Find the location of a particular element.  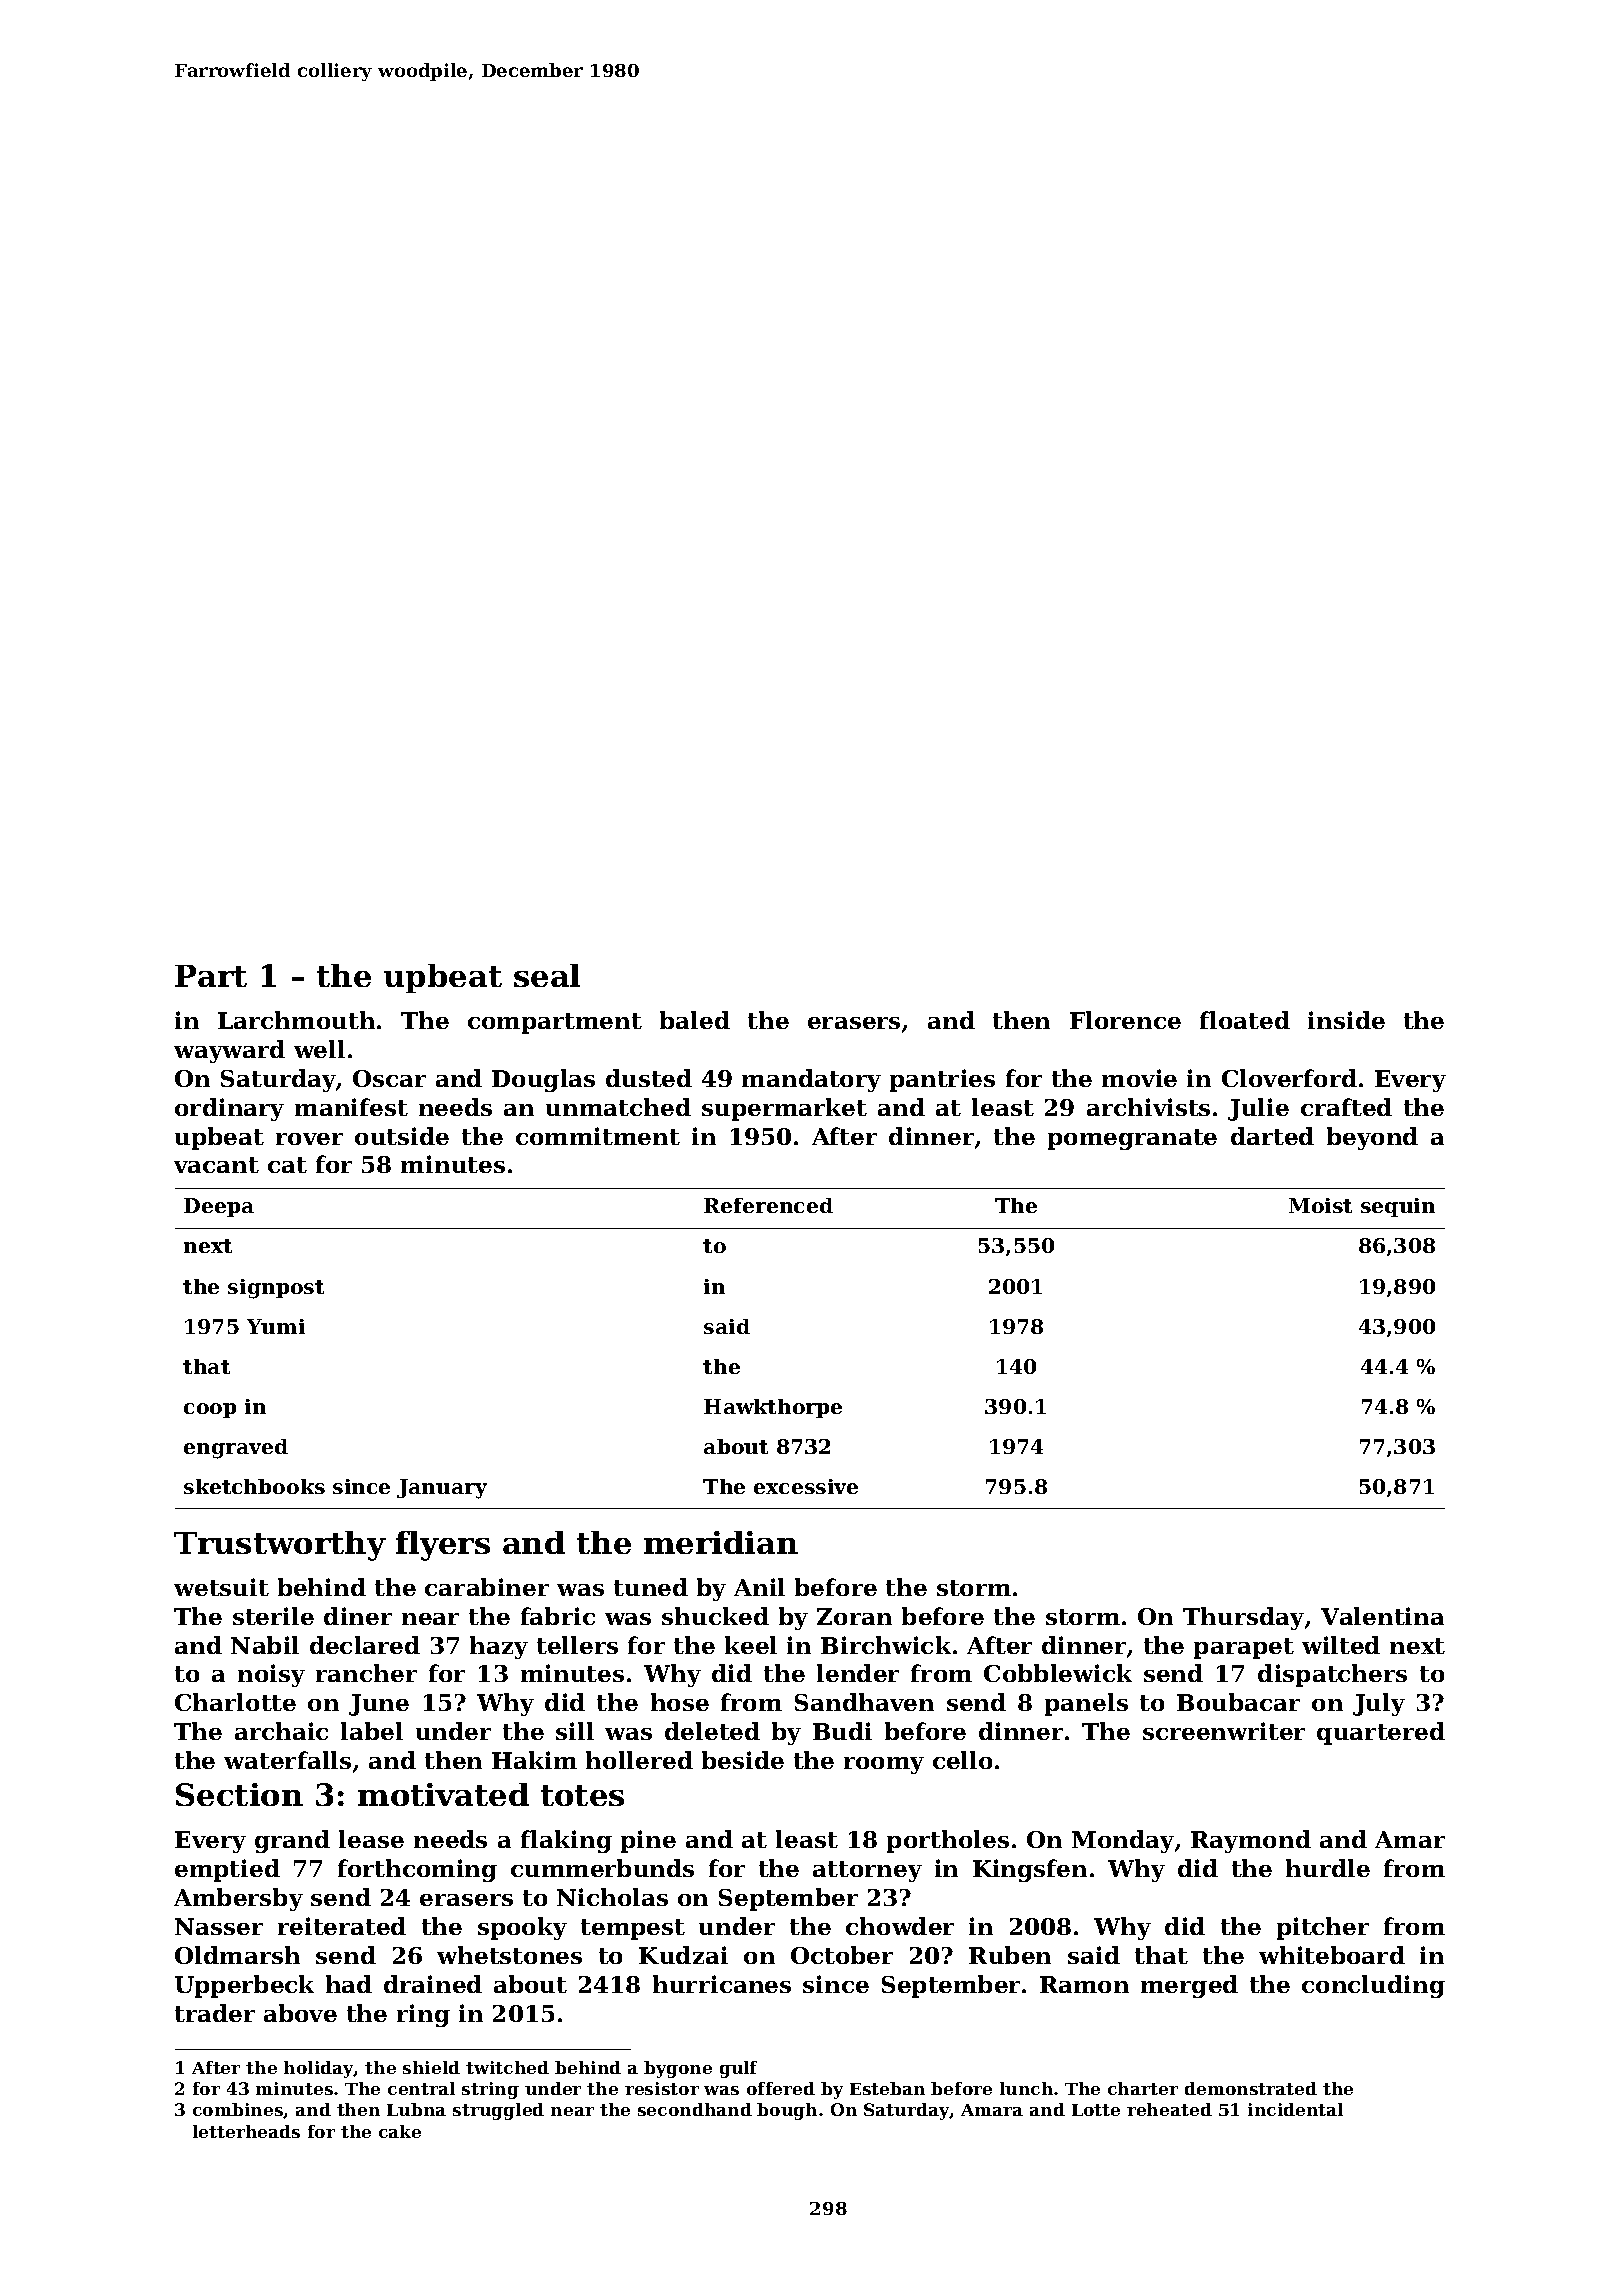

Oscar is located at coordinates (389, 1078).
